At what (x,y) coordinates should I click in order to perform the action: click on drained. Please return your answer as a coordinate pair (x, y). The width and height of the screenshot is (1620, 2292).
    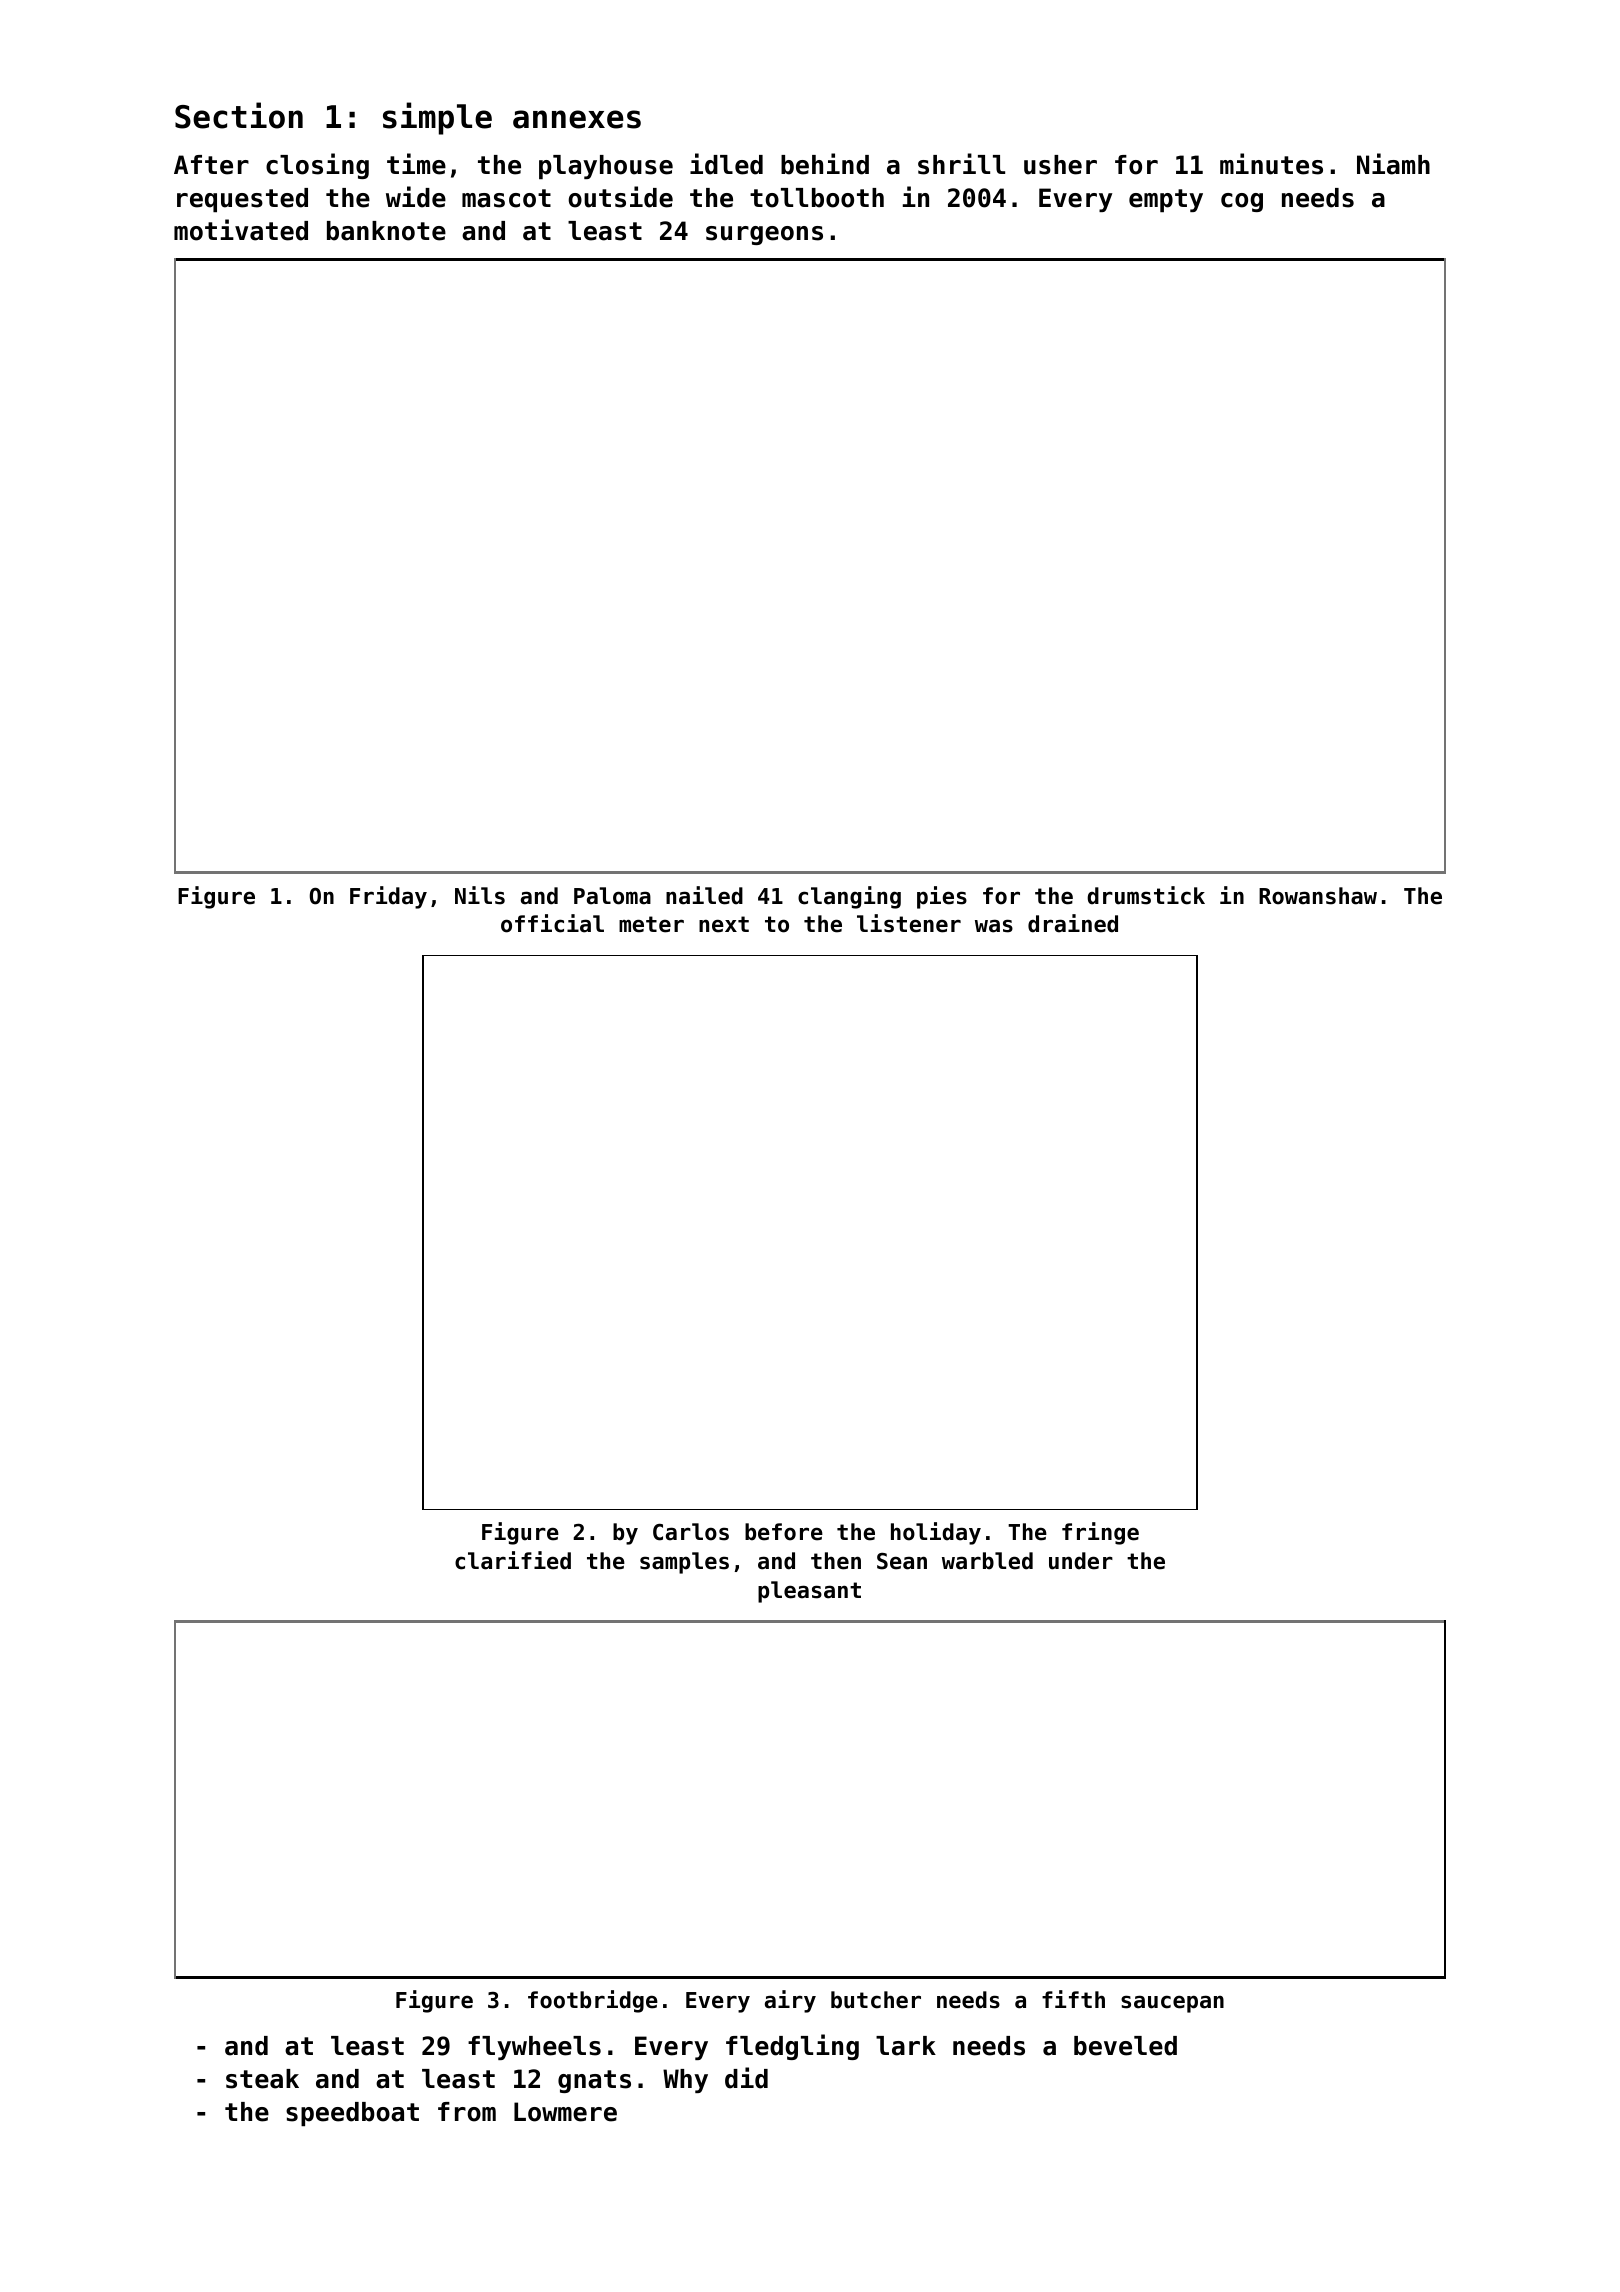
    Looking at the image, I should click on (1073, 923).
